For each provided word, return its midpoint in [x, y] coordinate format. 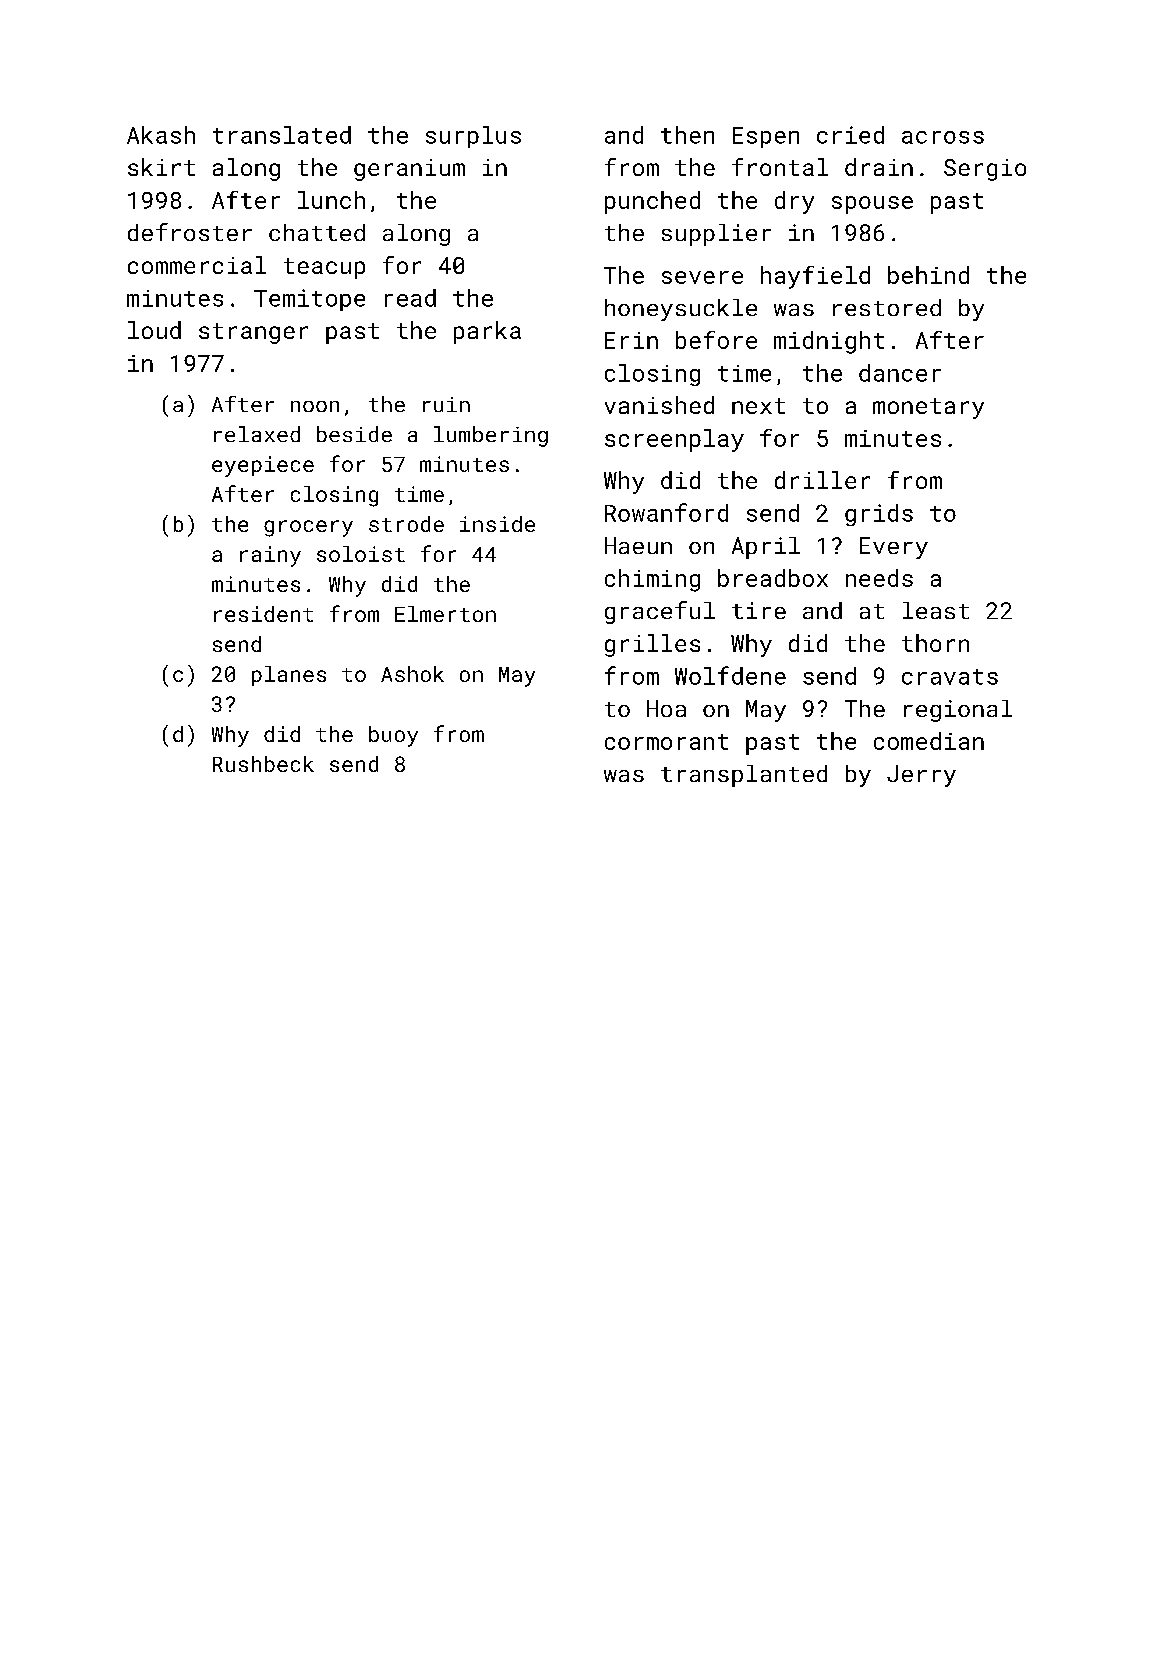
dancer [900, 373]
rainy [270, 556]
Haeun [638, 545]
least [936, 610]
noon [315, 406]
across [943, 137]
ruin [446, 404]
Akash [161, 135]
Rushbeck [263, 764]
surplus [473, 137]
